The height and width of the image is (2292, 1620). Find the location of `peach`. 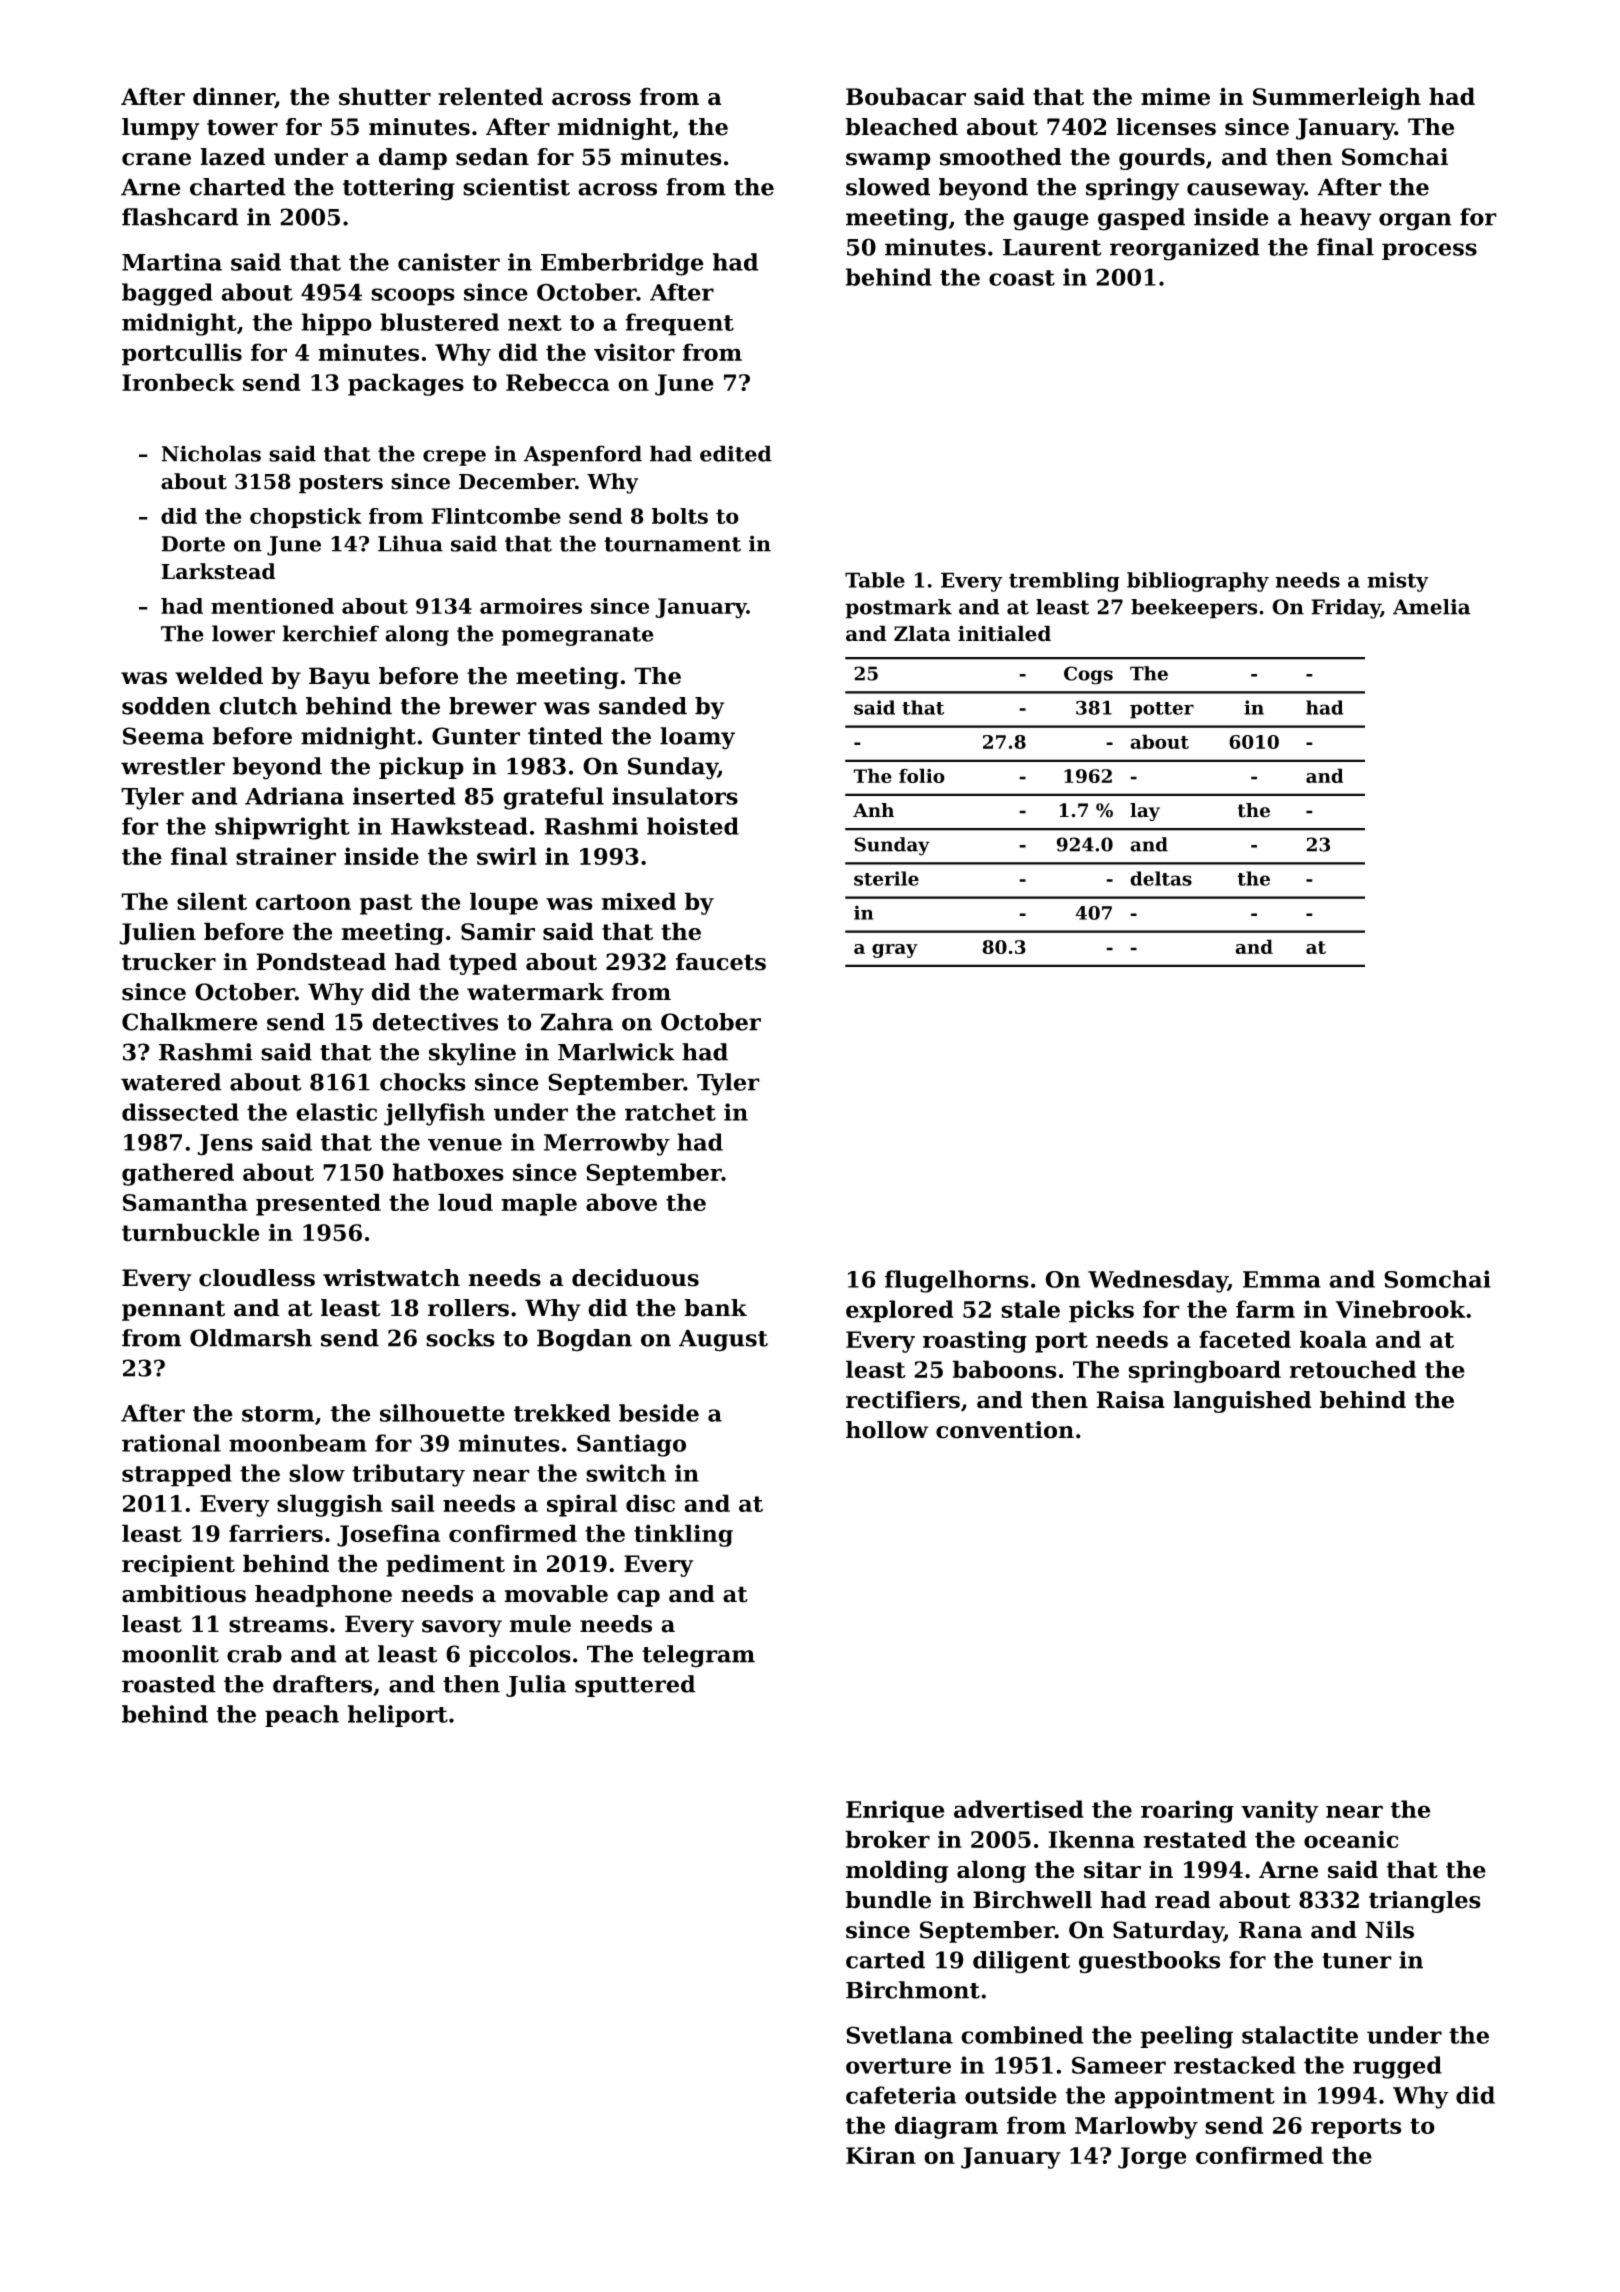

peach is located at coordinates (302, 1716).
